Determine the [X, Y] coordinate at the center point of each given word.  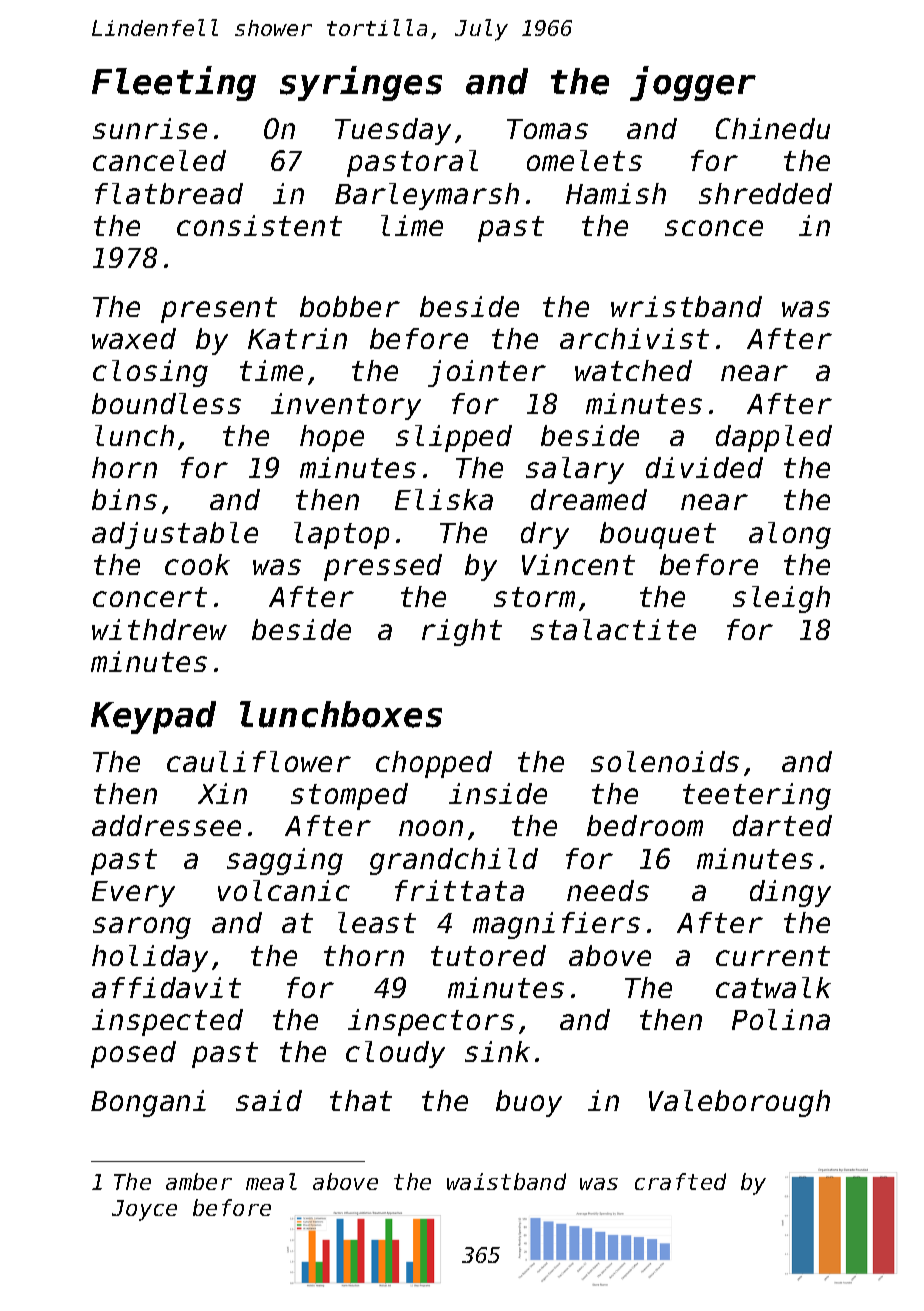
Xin [222, 793]
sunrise [150, 128]
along [790, 535]
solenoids [665, 761]
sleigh [781, 599]
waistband [506, 1181]
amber [199, 1181]
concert [150, 597]
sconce [714, 228]
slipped [454, 438]
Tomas [547, 129]
